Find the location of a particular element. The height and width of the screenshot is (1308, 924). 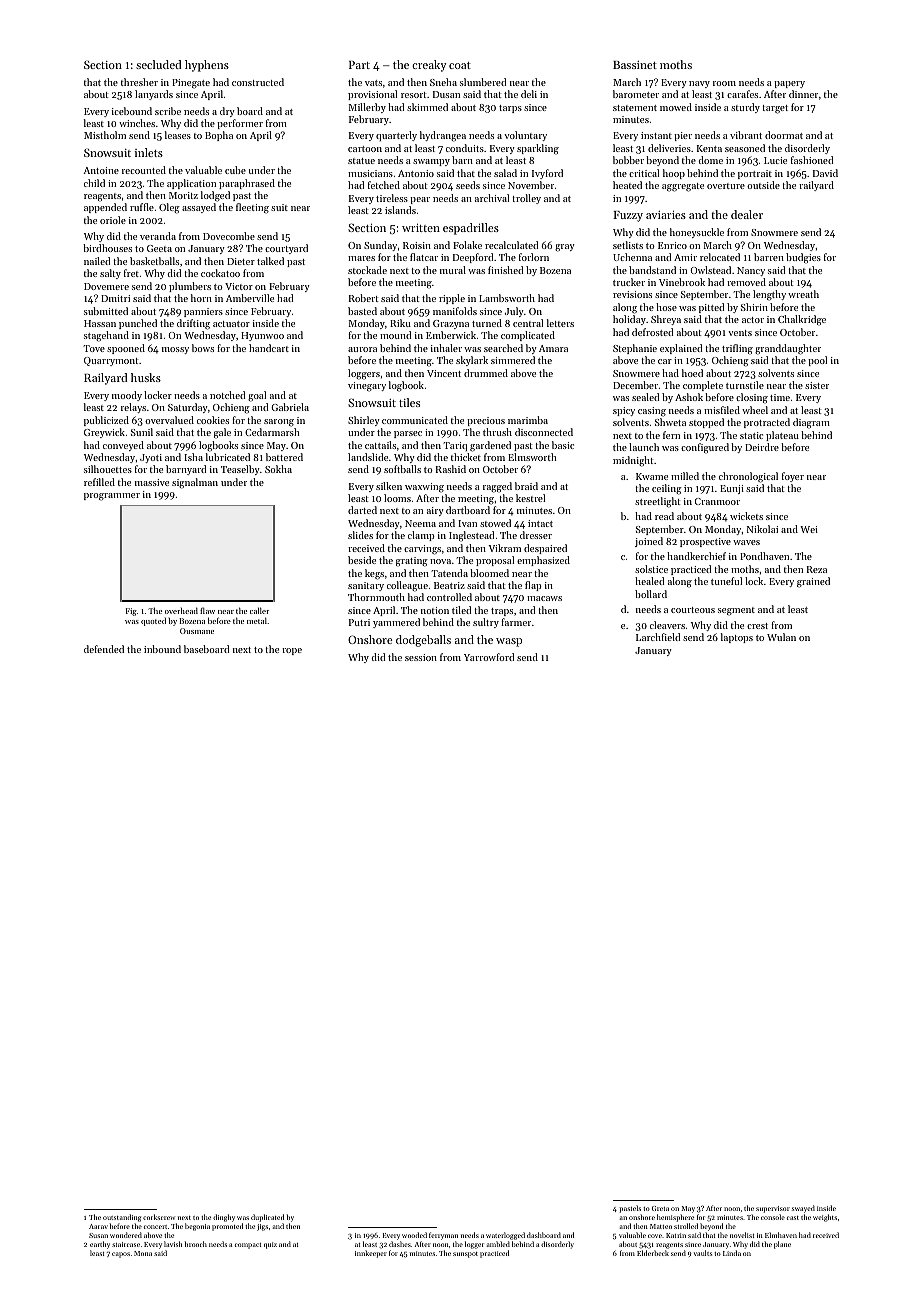

secluded is located at coordinates (159, 64).
